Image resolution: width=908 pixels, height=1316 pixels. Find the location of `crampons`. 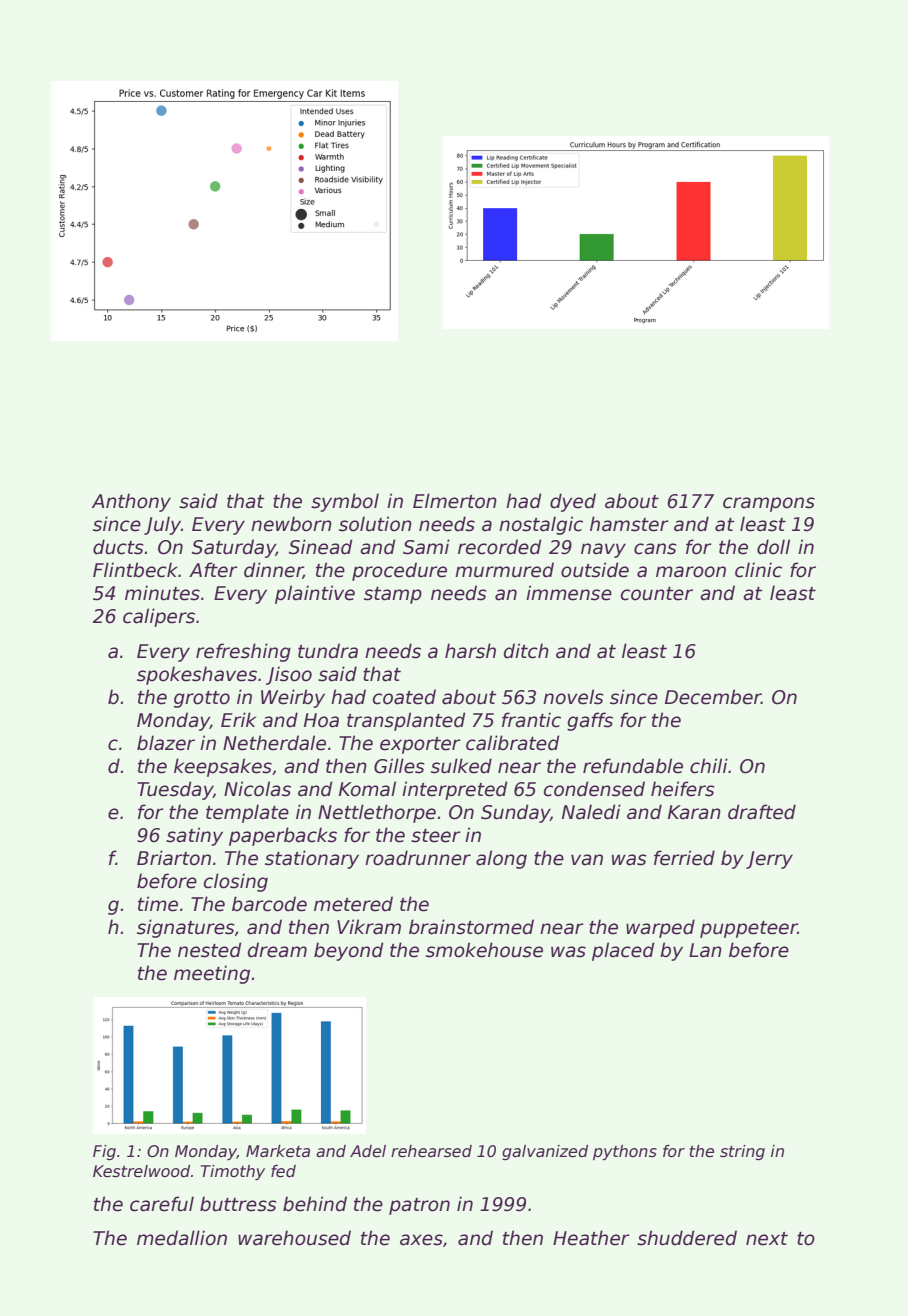

crampons is located at coordinates (769, 504).
